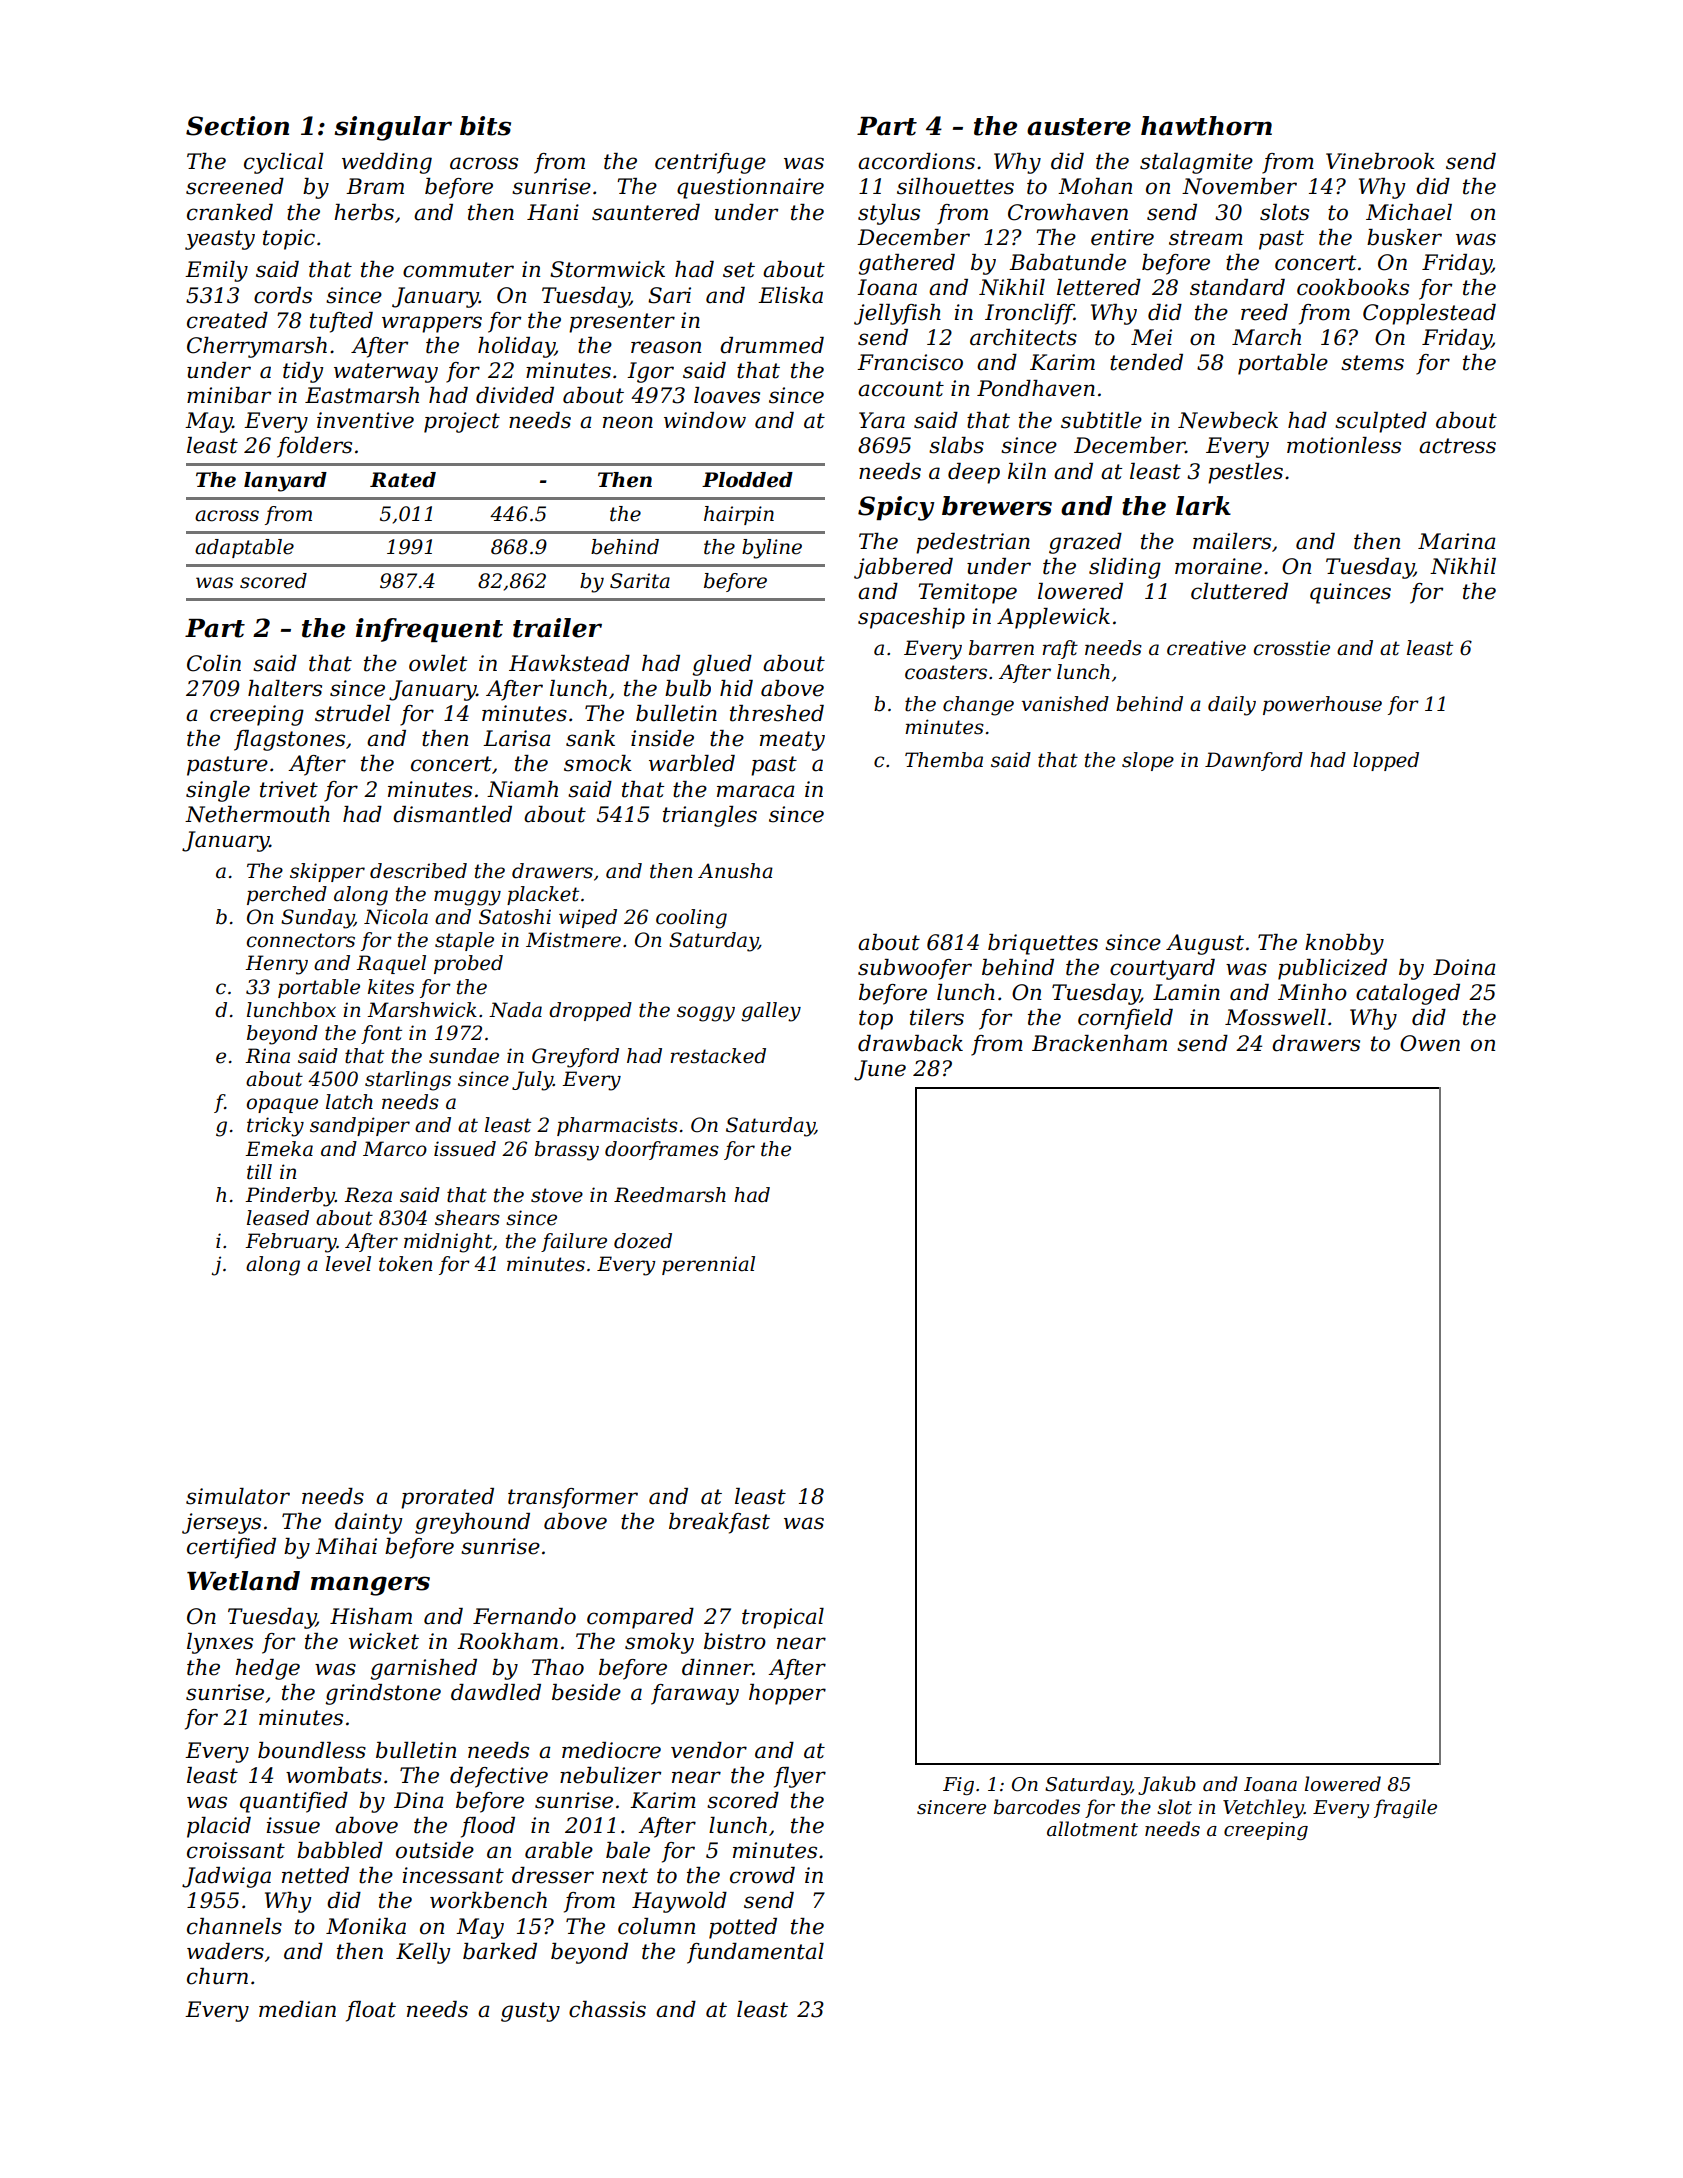 Image resolution: width=1683 pixels, height=2178 pixels. I want to click on dawdled, so click(496, 1692).
